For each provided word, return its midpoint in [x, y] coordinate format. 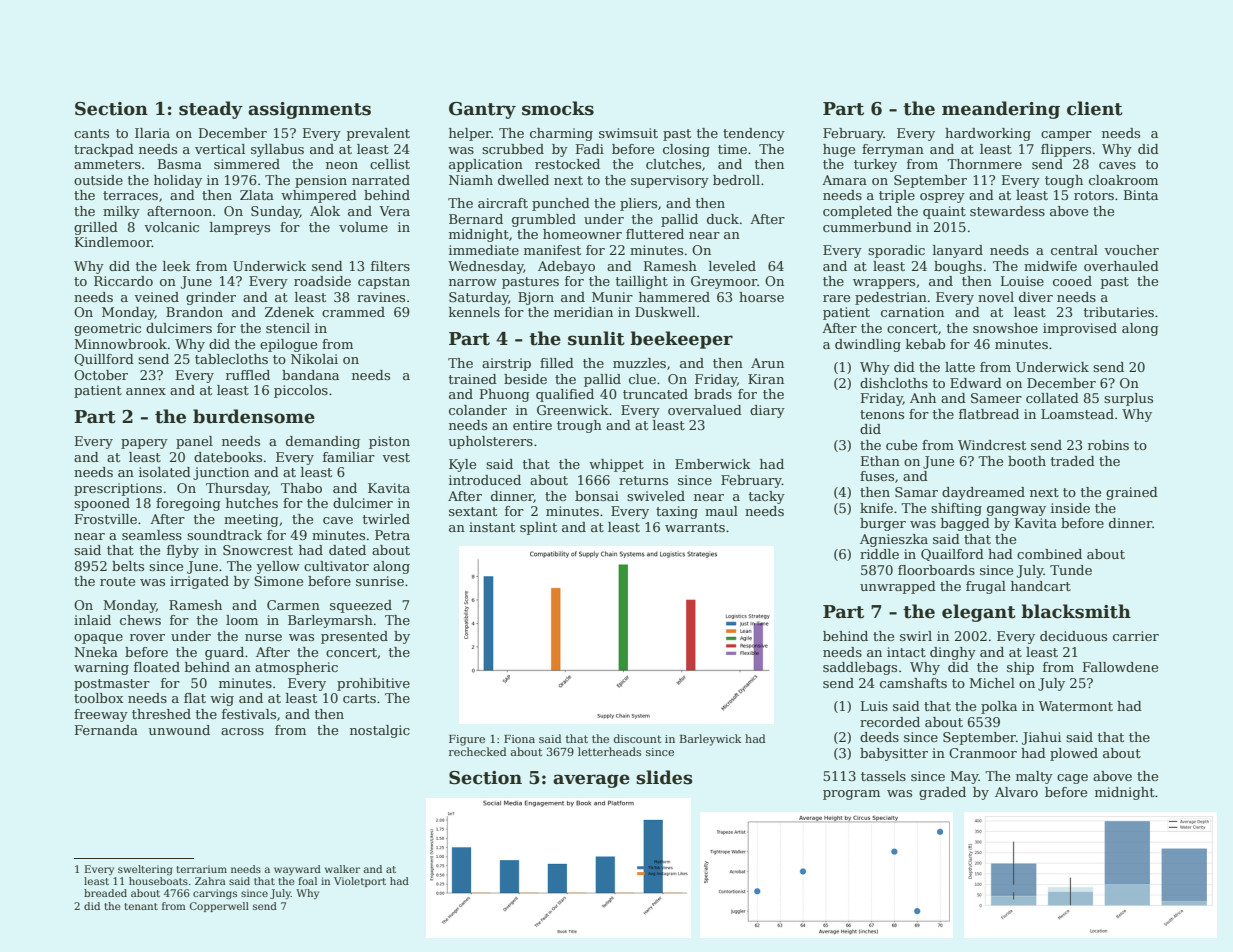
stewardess [1007, 211]
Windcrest [992, 445]
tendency [754, 134]
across [242, 731]
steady [211, 110]
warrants [695, 527]
